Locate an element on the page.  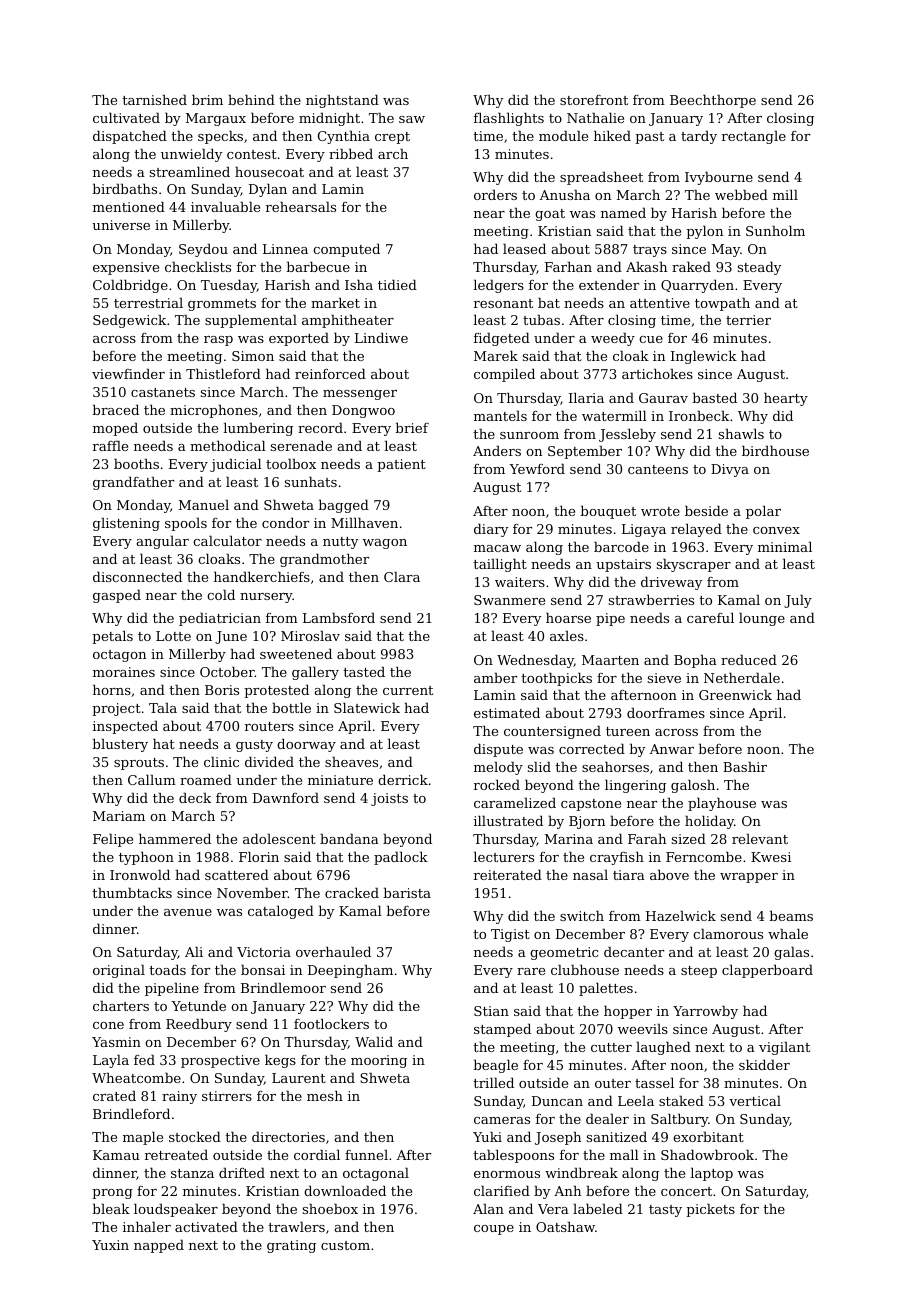
Lotte is located at coordinates (173, 636).
